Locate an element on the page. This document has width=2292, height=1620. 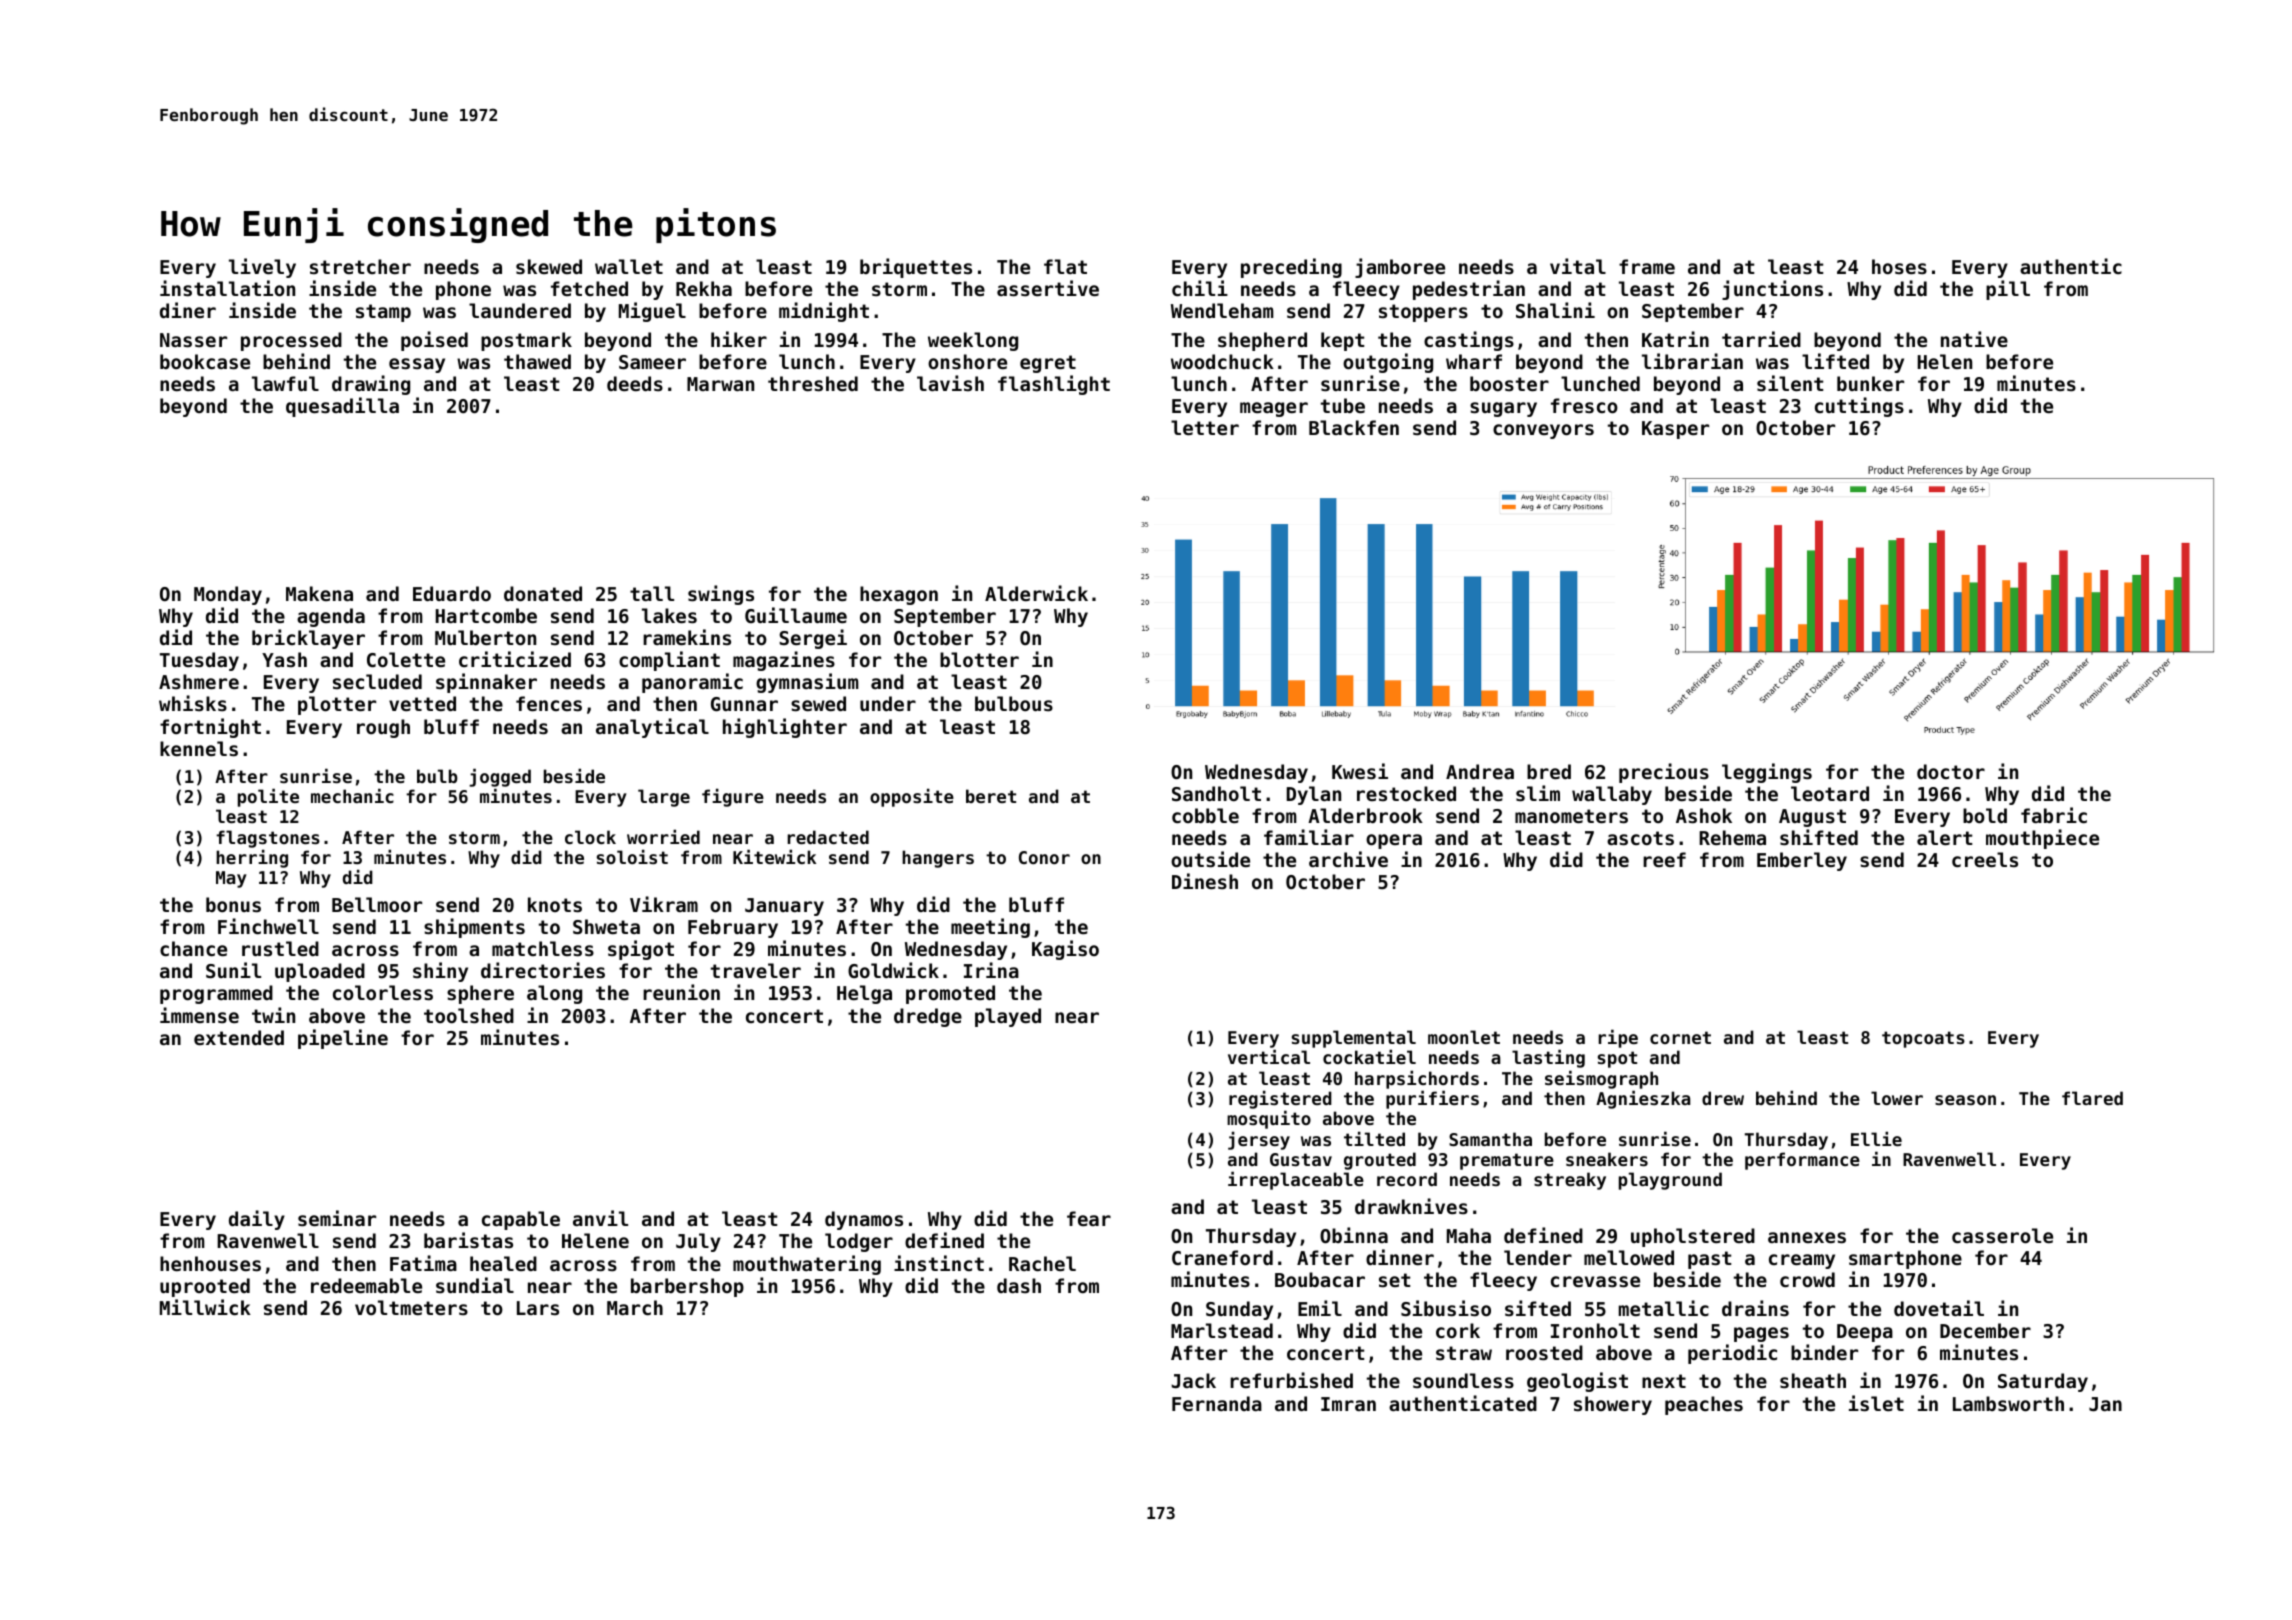
Sandholt is located at coordinates (1216, 793).
